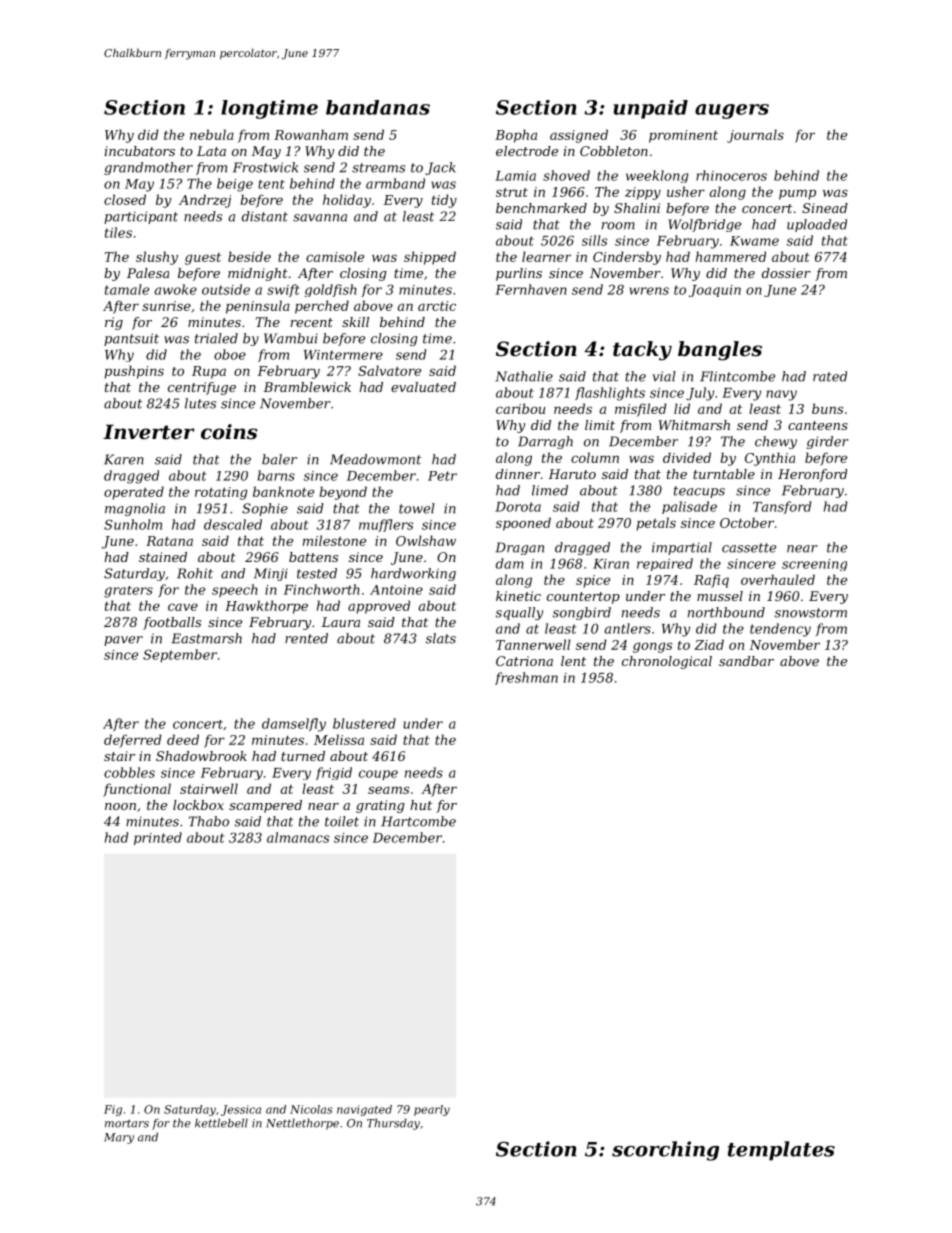 This image has width=952, height=1233. I want to click on sandbar, so click(746, 661).
